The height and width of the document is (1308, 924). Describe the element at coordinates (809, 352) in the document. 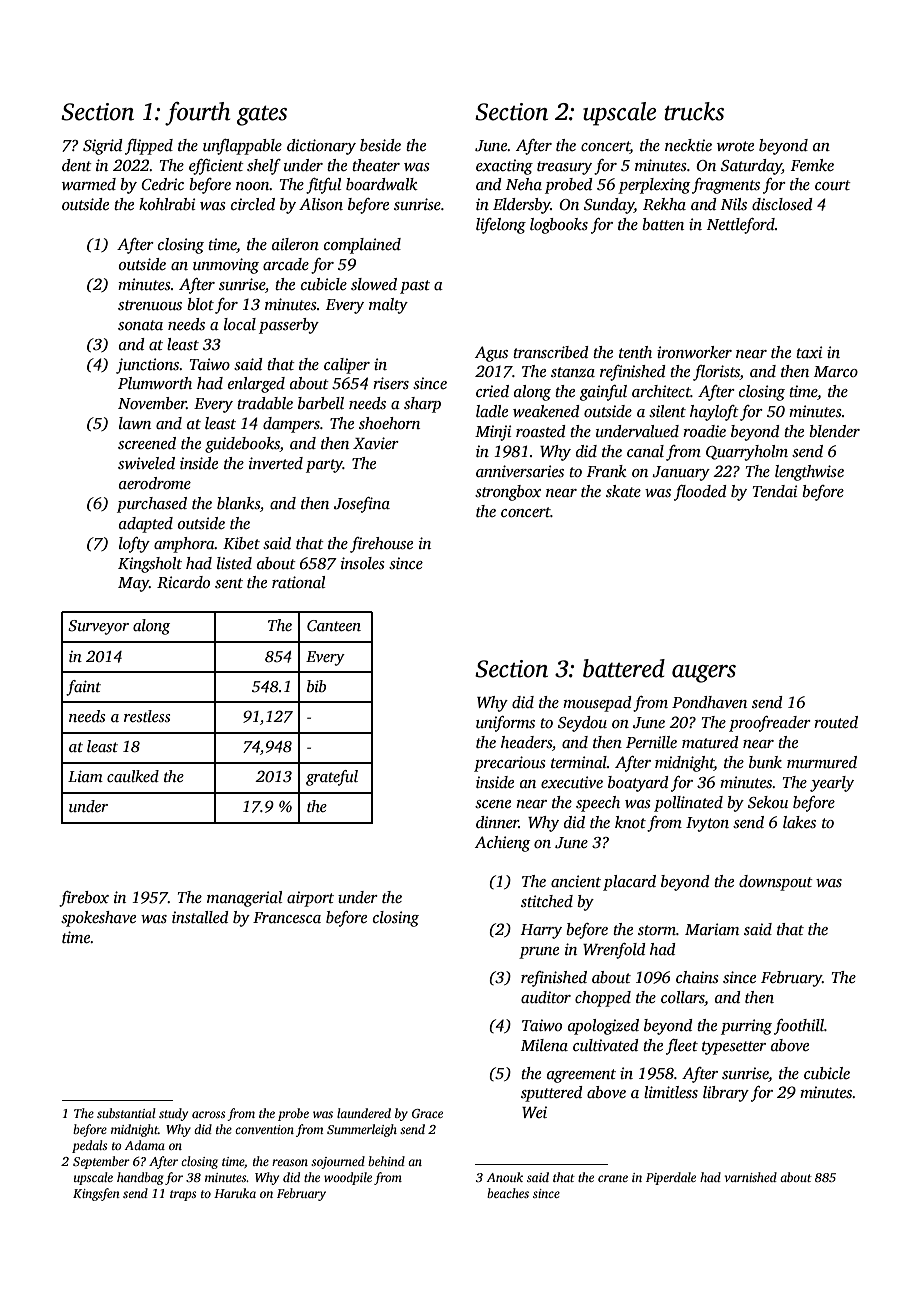

I see `taxi` at that location.
